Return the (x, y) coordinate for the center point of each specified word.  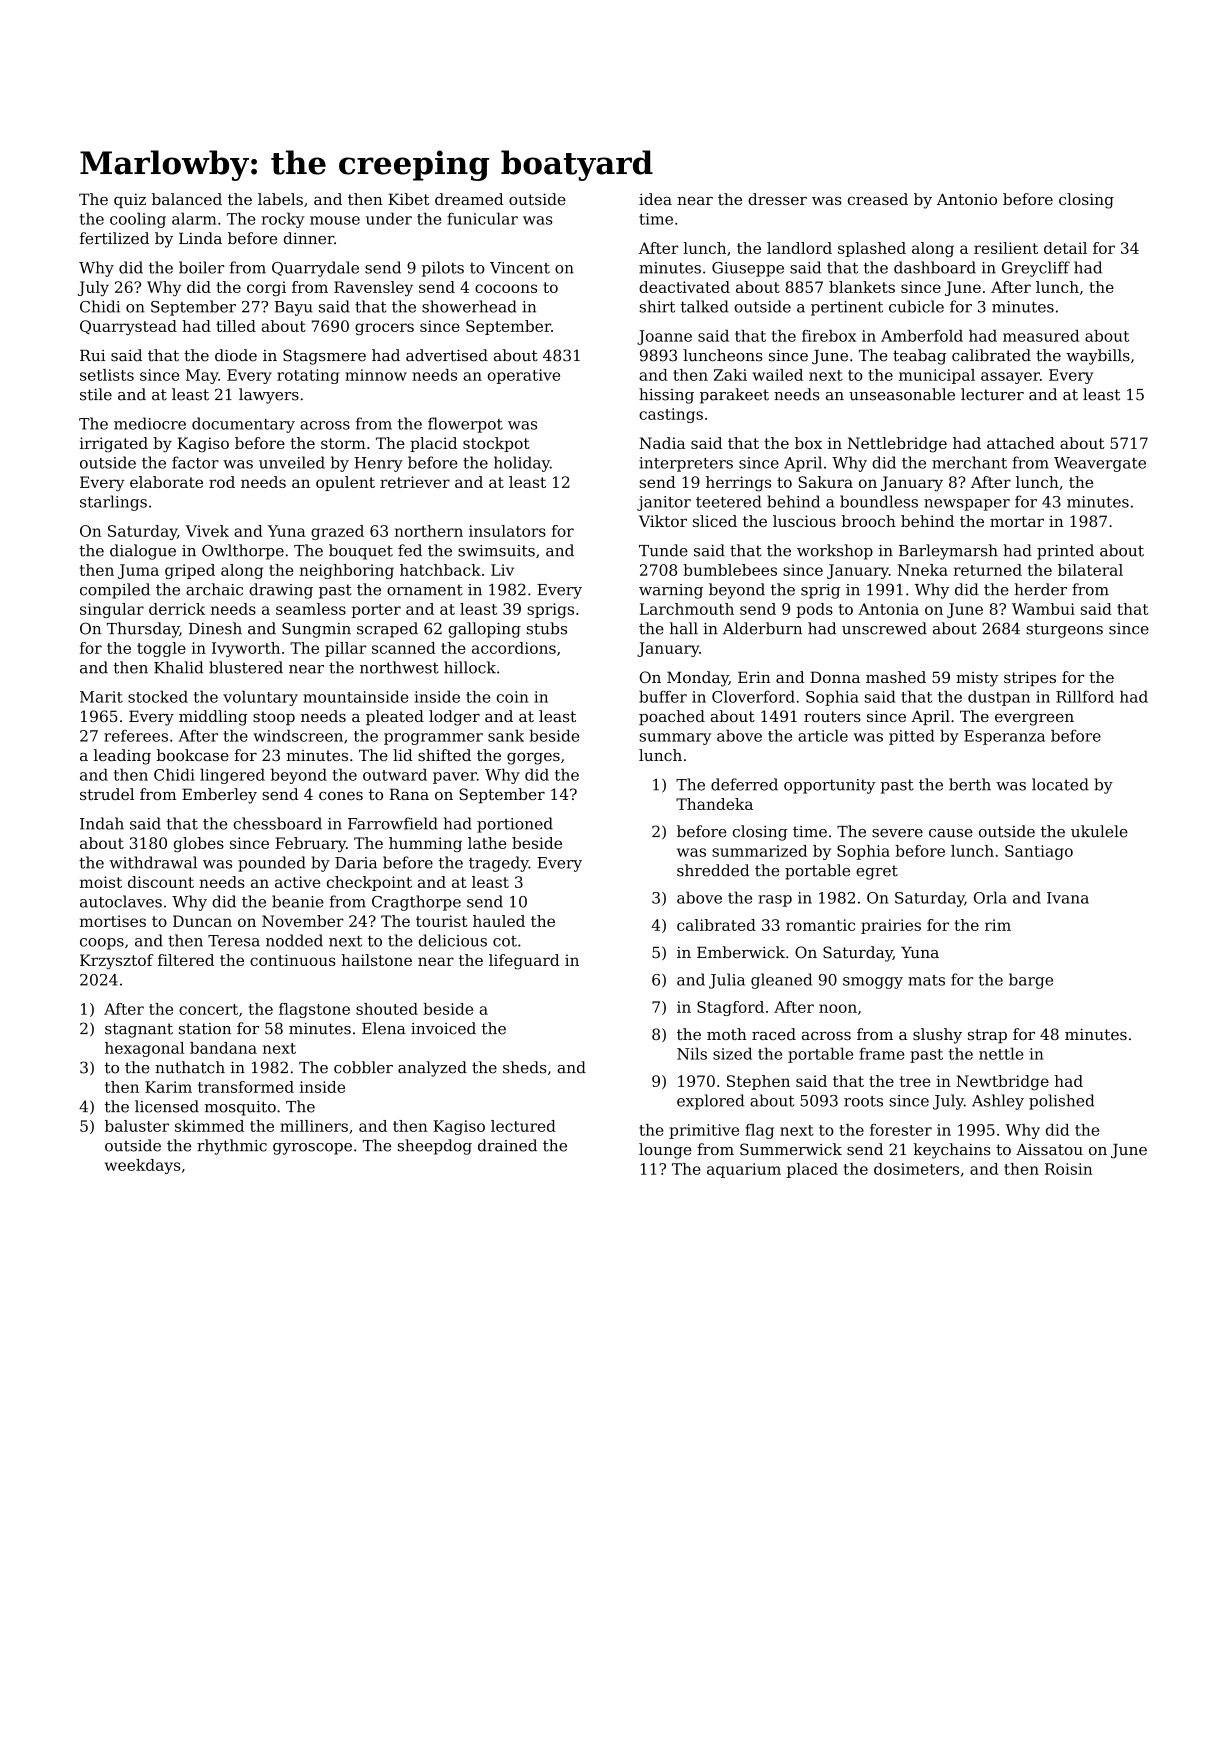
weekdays (143, 1166)
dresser (777, 199)
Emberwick (741, 952)
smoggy (873, 983)
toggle (161, 649)
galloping (484, 630)
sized (732, 1053)
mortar (1017, 521)
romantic (820, 925)
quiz (130, 200)
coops (102, 944)
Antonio (967, 199)
